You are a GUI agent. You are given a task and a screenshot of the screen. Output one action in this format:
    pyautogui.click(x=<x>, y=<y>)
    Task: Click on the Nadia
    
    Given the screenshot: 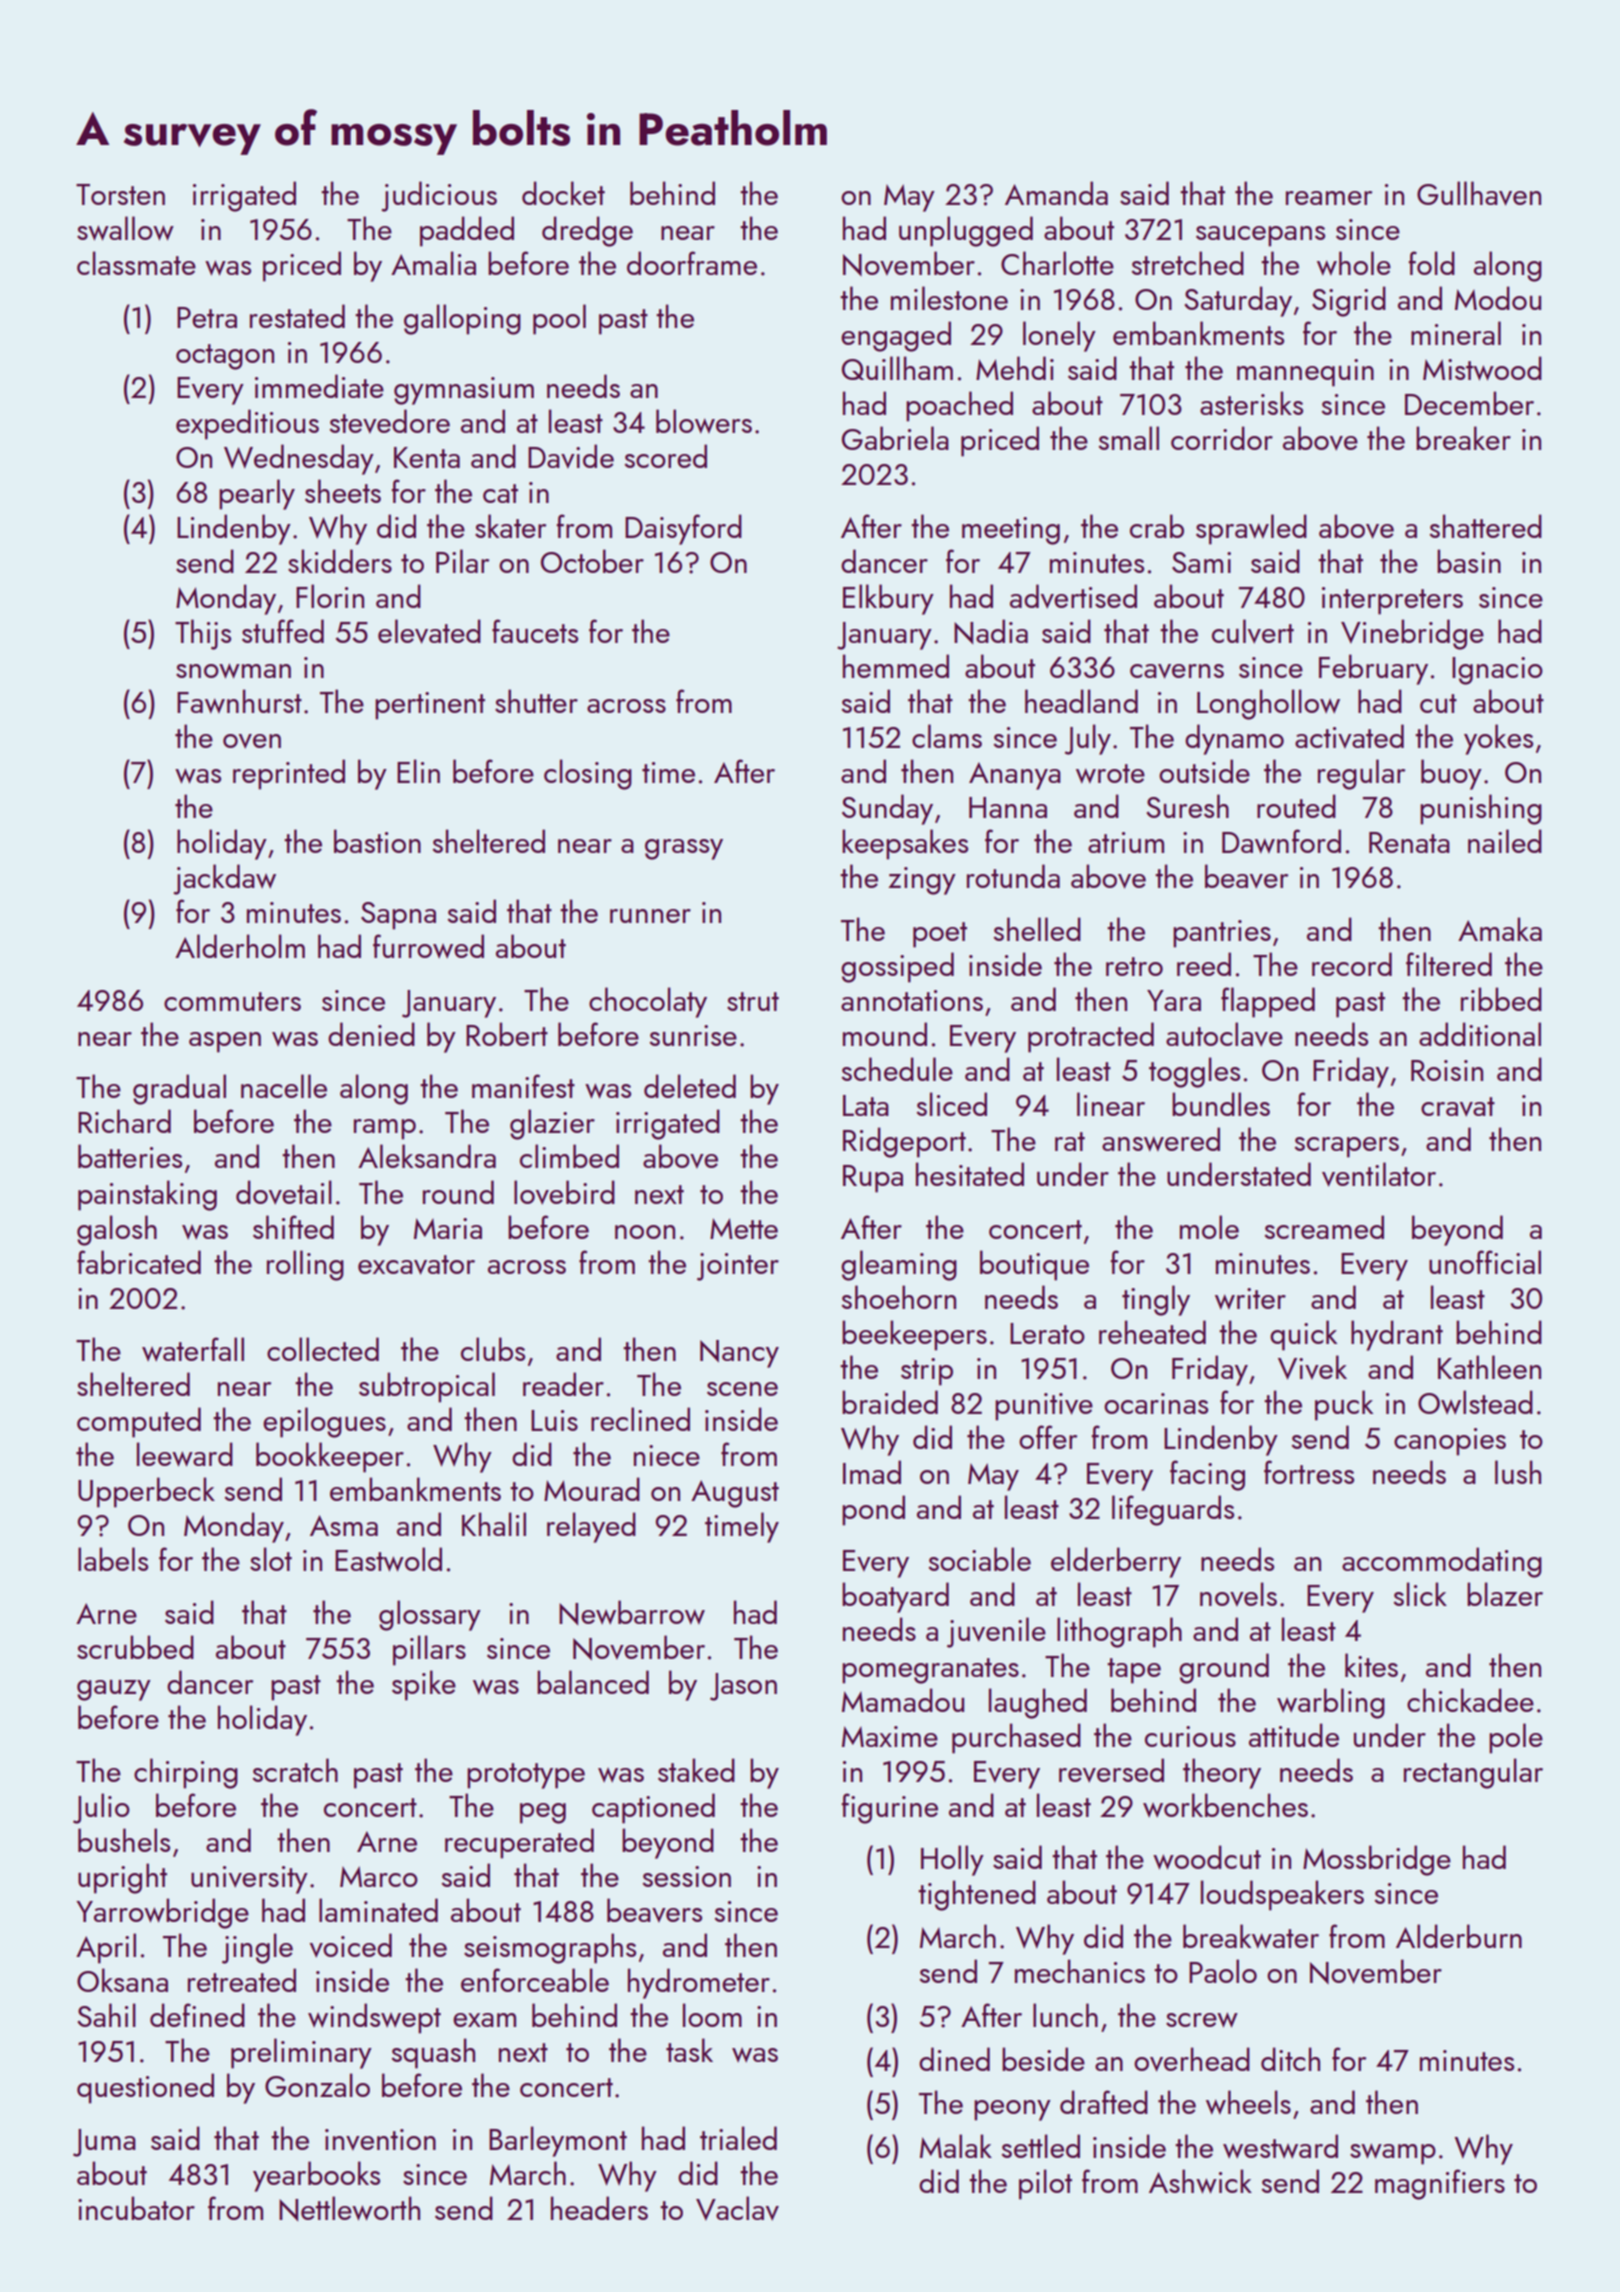 What is the action you would take?
    pyautogui.click(x=991, y=631)
